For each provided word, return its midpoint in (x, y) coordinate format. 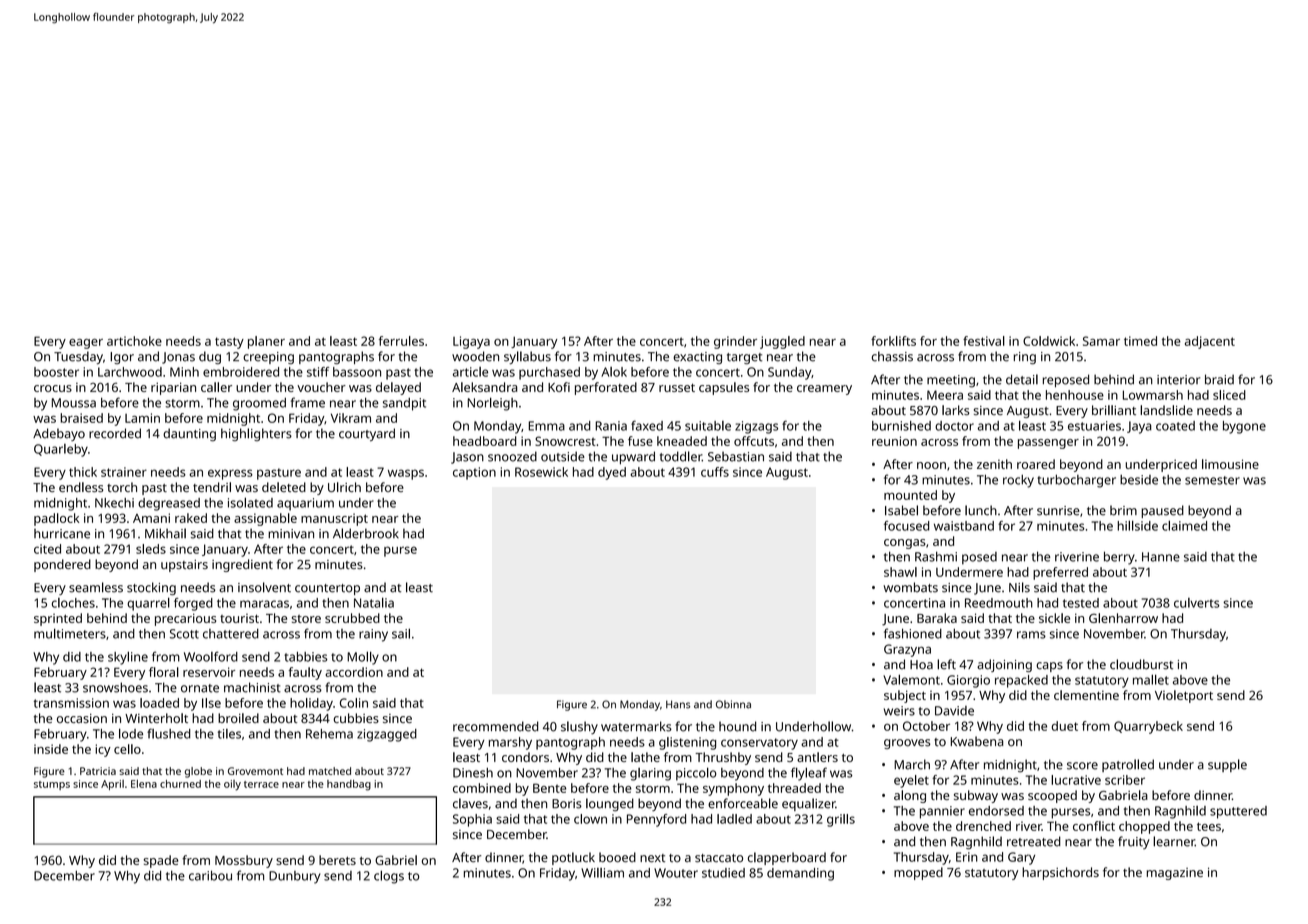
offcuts (754, 441)
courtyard (367, 434)
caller (216, 387)
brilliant (1114, 410)
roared (1036, 464)
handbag (349, 785)
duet (1064, 726)
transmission (71, 703)
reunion (894, 441)
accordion (354, 672)
